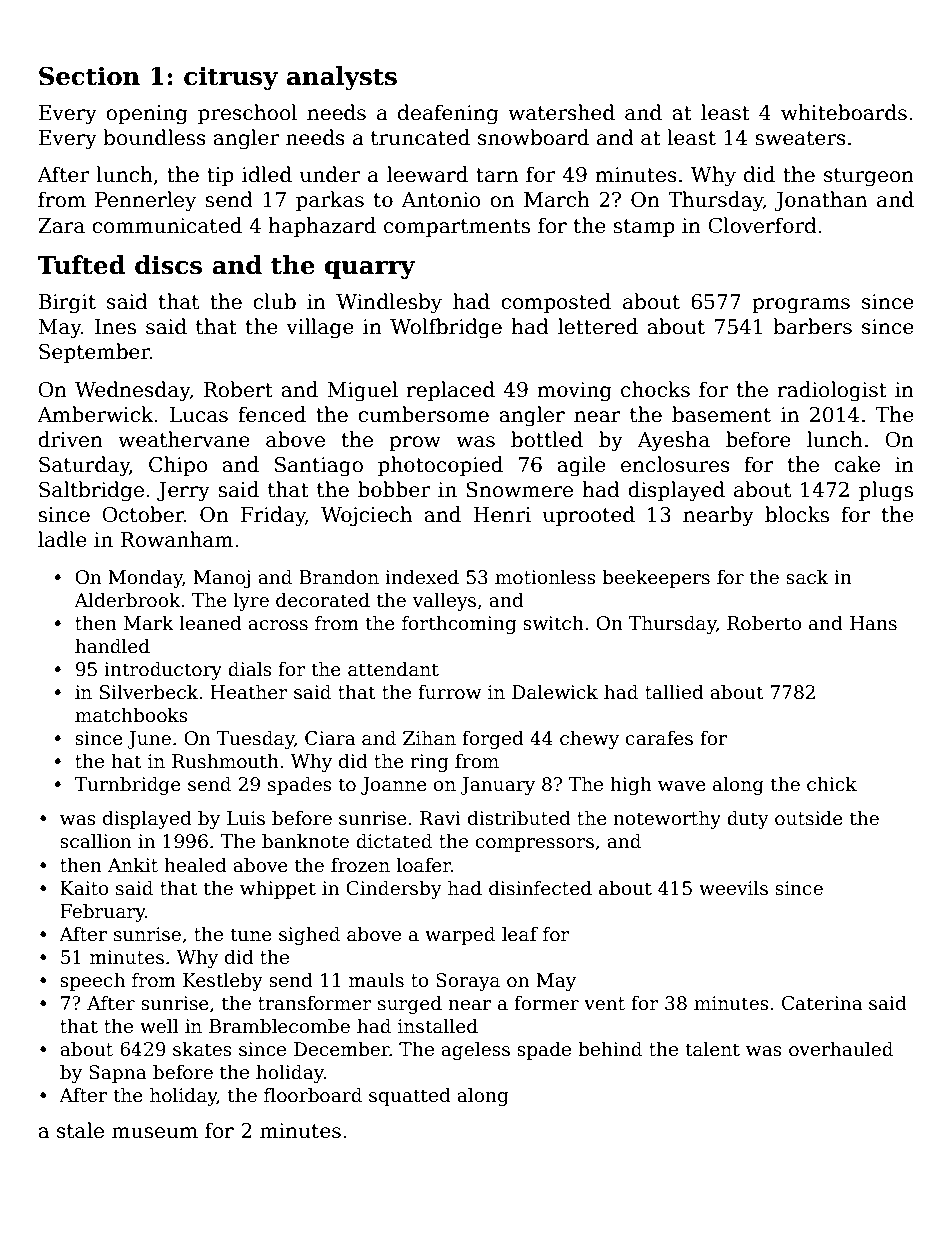  I want to click on June, so click(149, 740).
